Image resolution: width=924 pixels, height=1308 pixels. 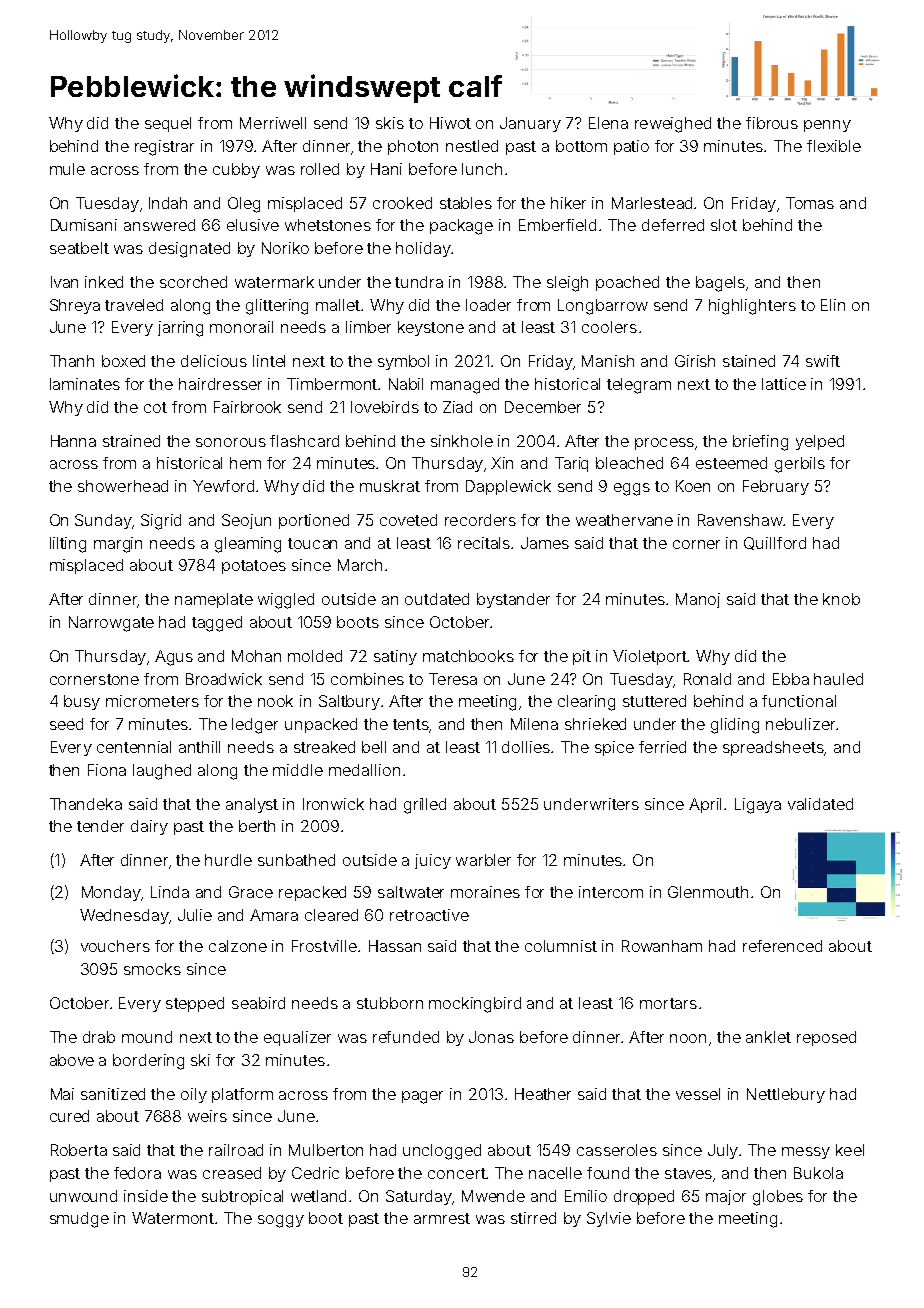 I want to click on hauled, so click(x=838, y=679).
